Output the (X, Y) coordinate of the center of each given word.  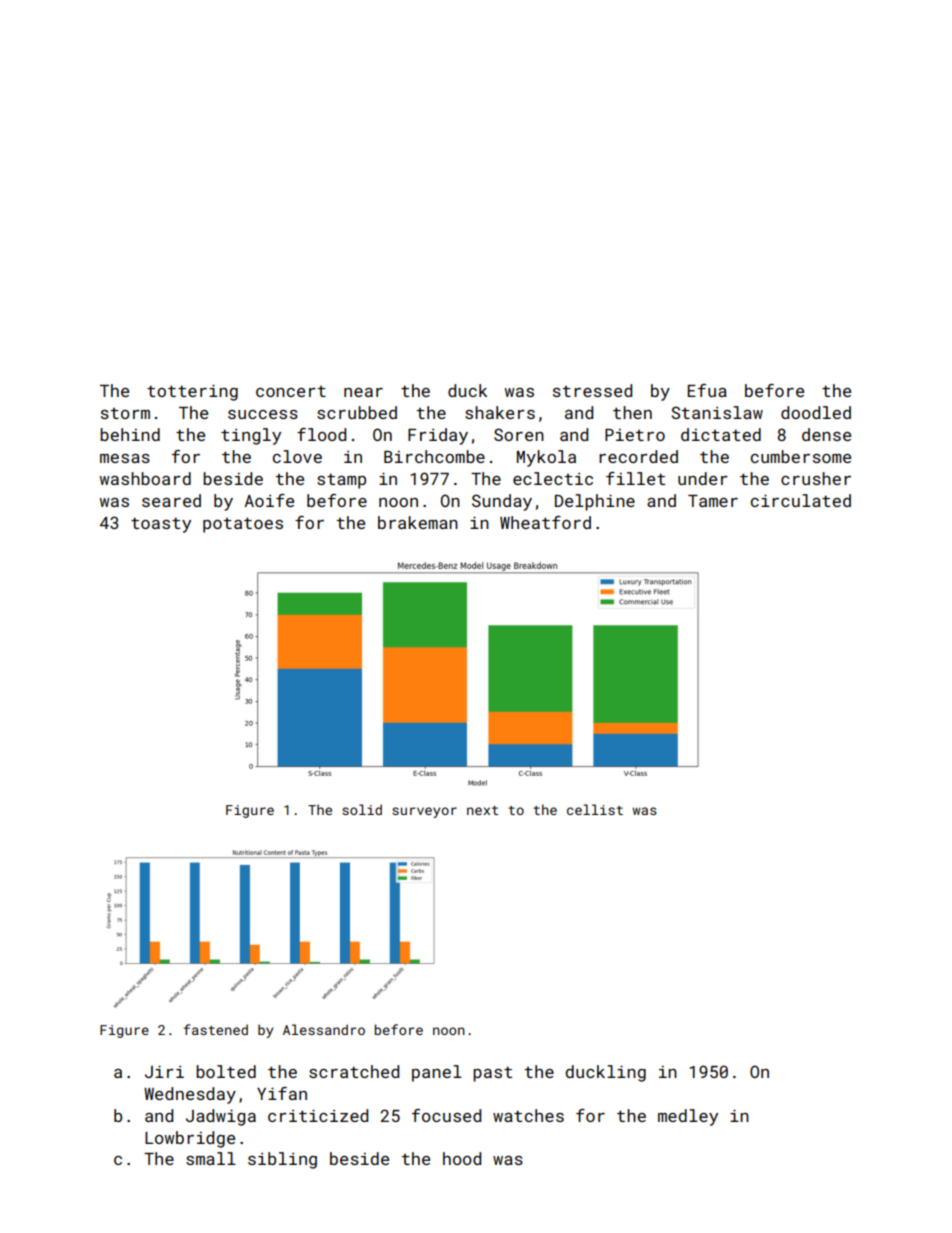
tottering (192, 392)
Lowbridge (190, 1139)
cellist (595, 809)
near (363, 392)
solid (362, 809)
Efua (707, 390)
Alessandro (324, 1029)
